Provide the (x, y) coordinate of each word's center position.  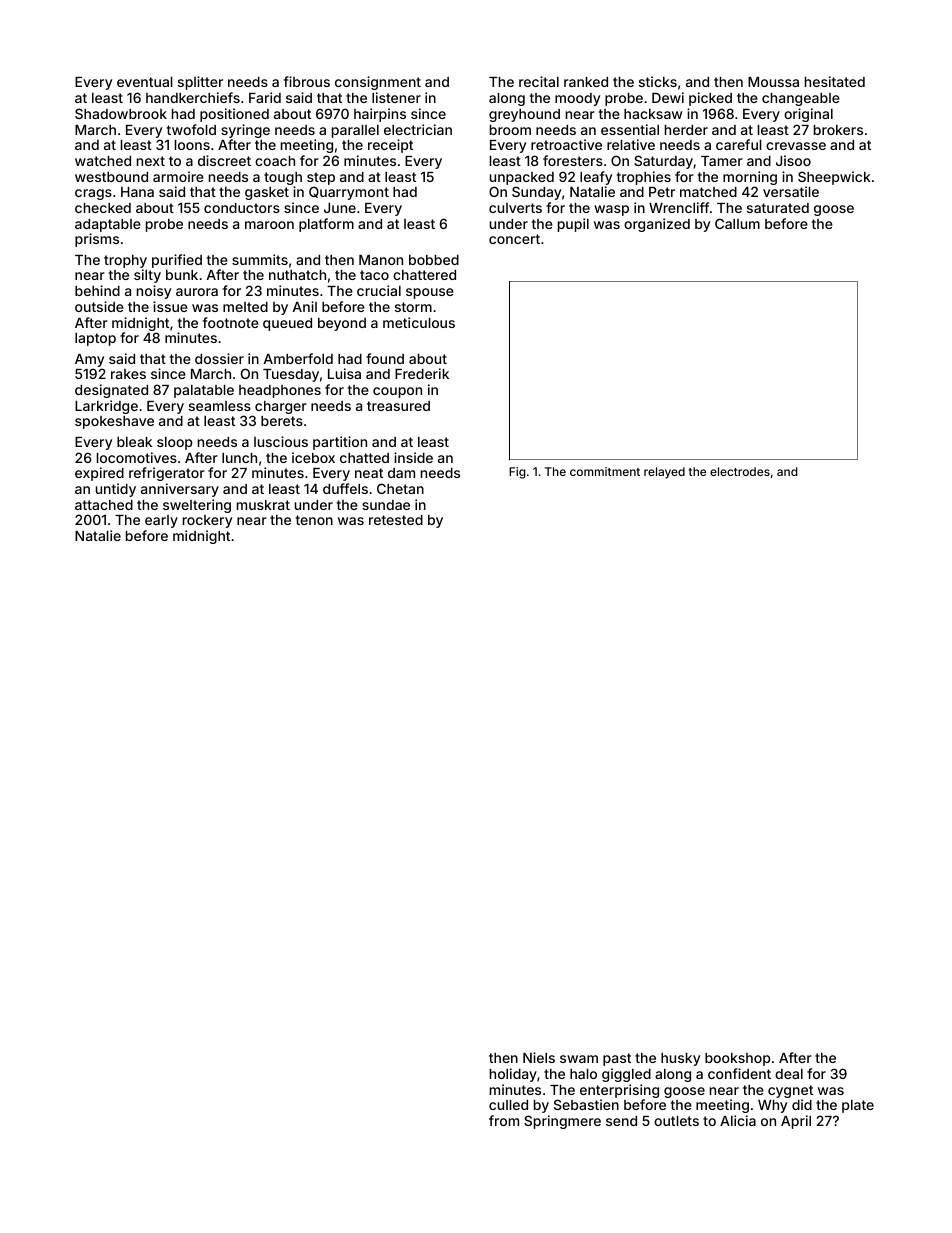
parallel (355, 131)
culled (508, 1105)
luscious (281, 441)
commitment (605, 471)
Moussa (773, 82)
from (504, 1120)
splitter (200, 83)
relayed (664, 473)
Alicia (738, 1120)
